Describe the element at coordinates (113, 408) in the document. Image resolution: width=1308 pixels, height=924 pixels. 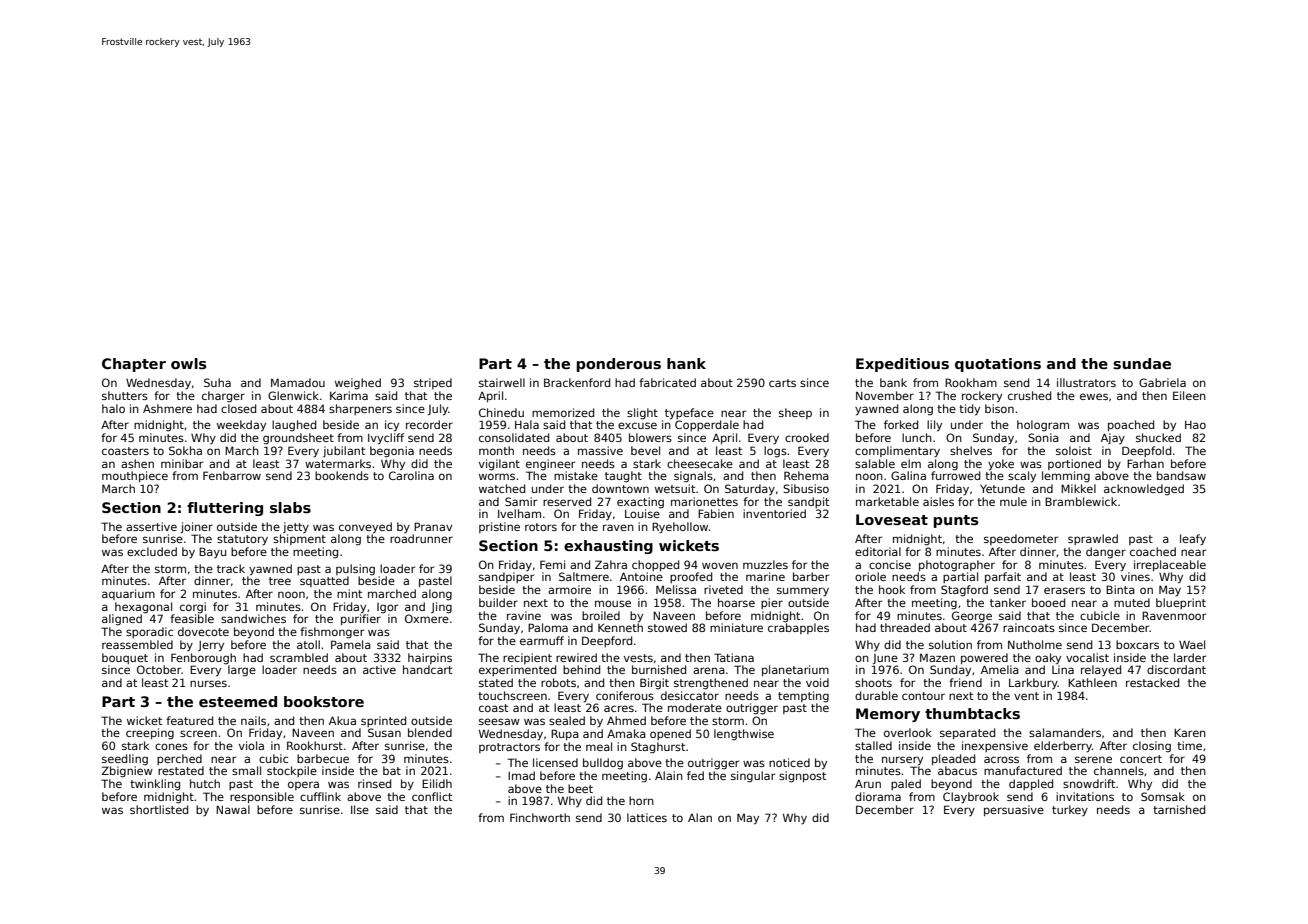
I see `halo` at that location.
